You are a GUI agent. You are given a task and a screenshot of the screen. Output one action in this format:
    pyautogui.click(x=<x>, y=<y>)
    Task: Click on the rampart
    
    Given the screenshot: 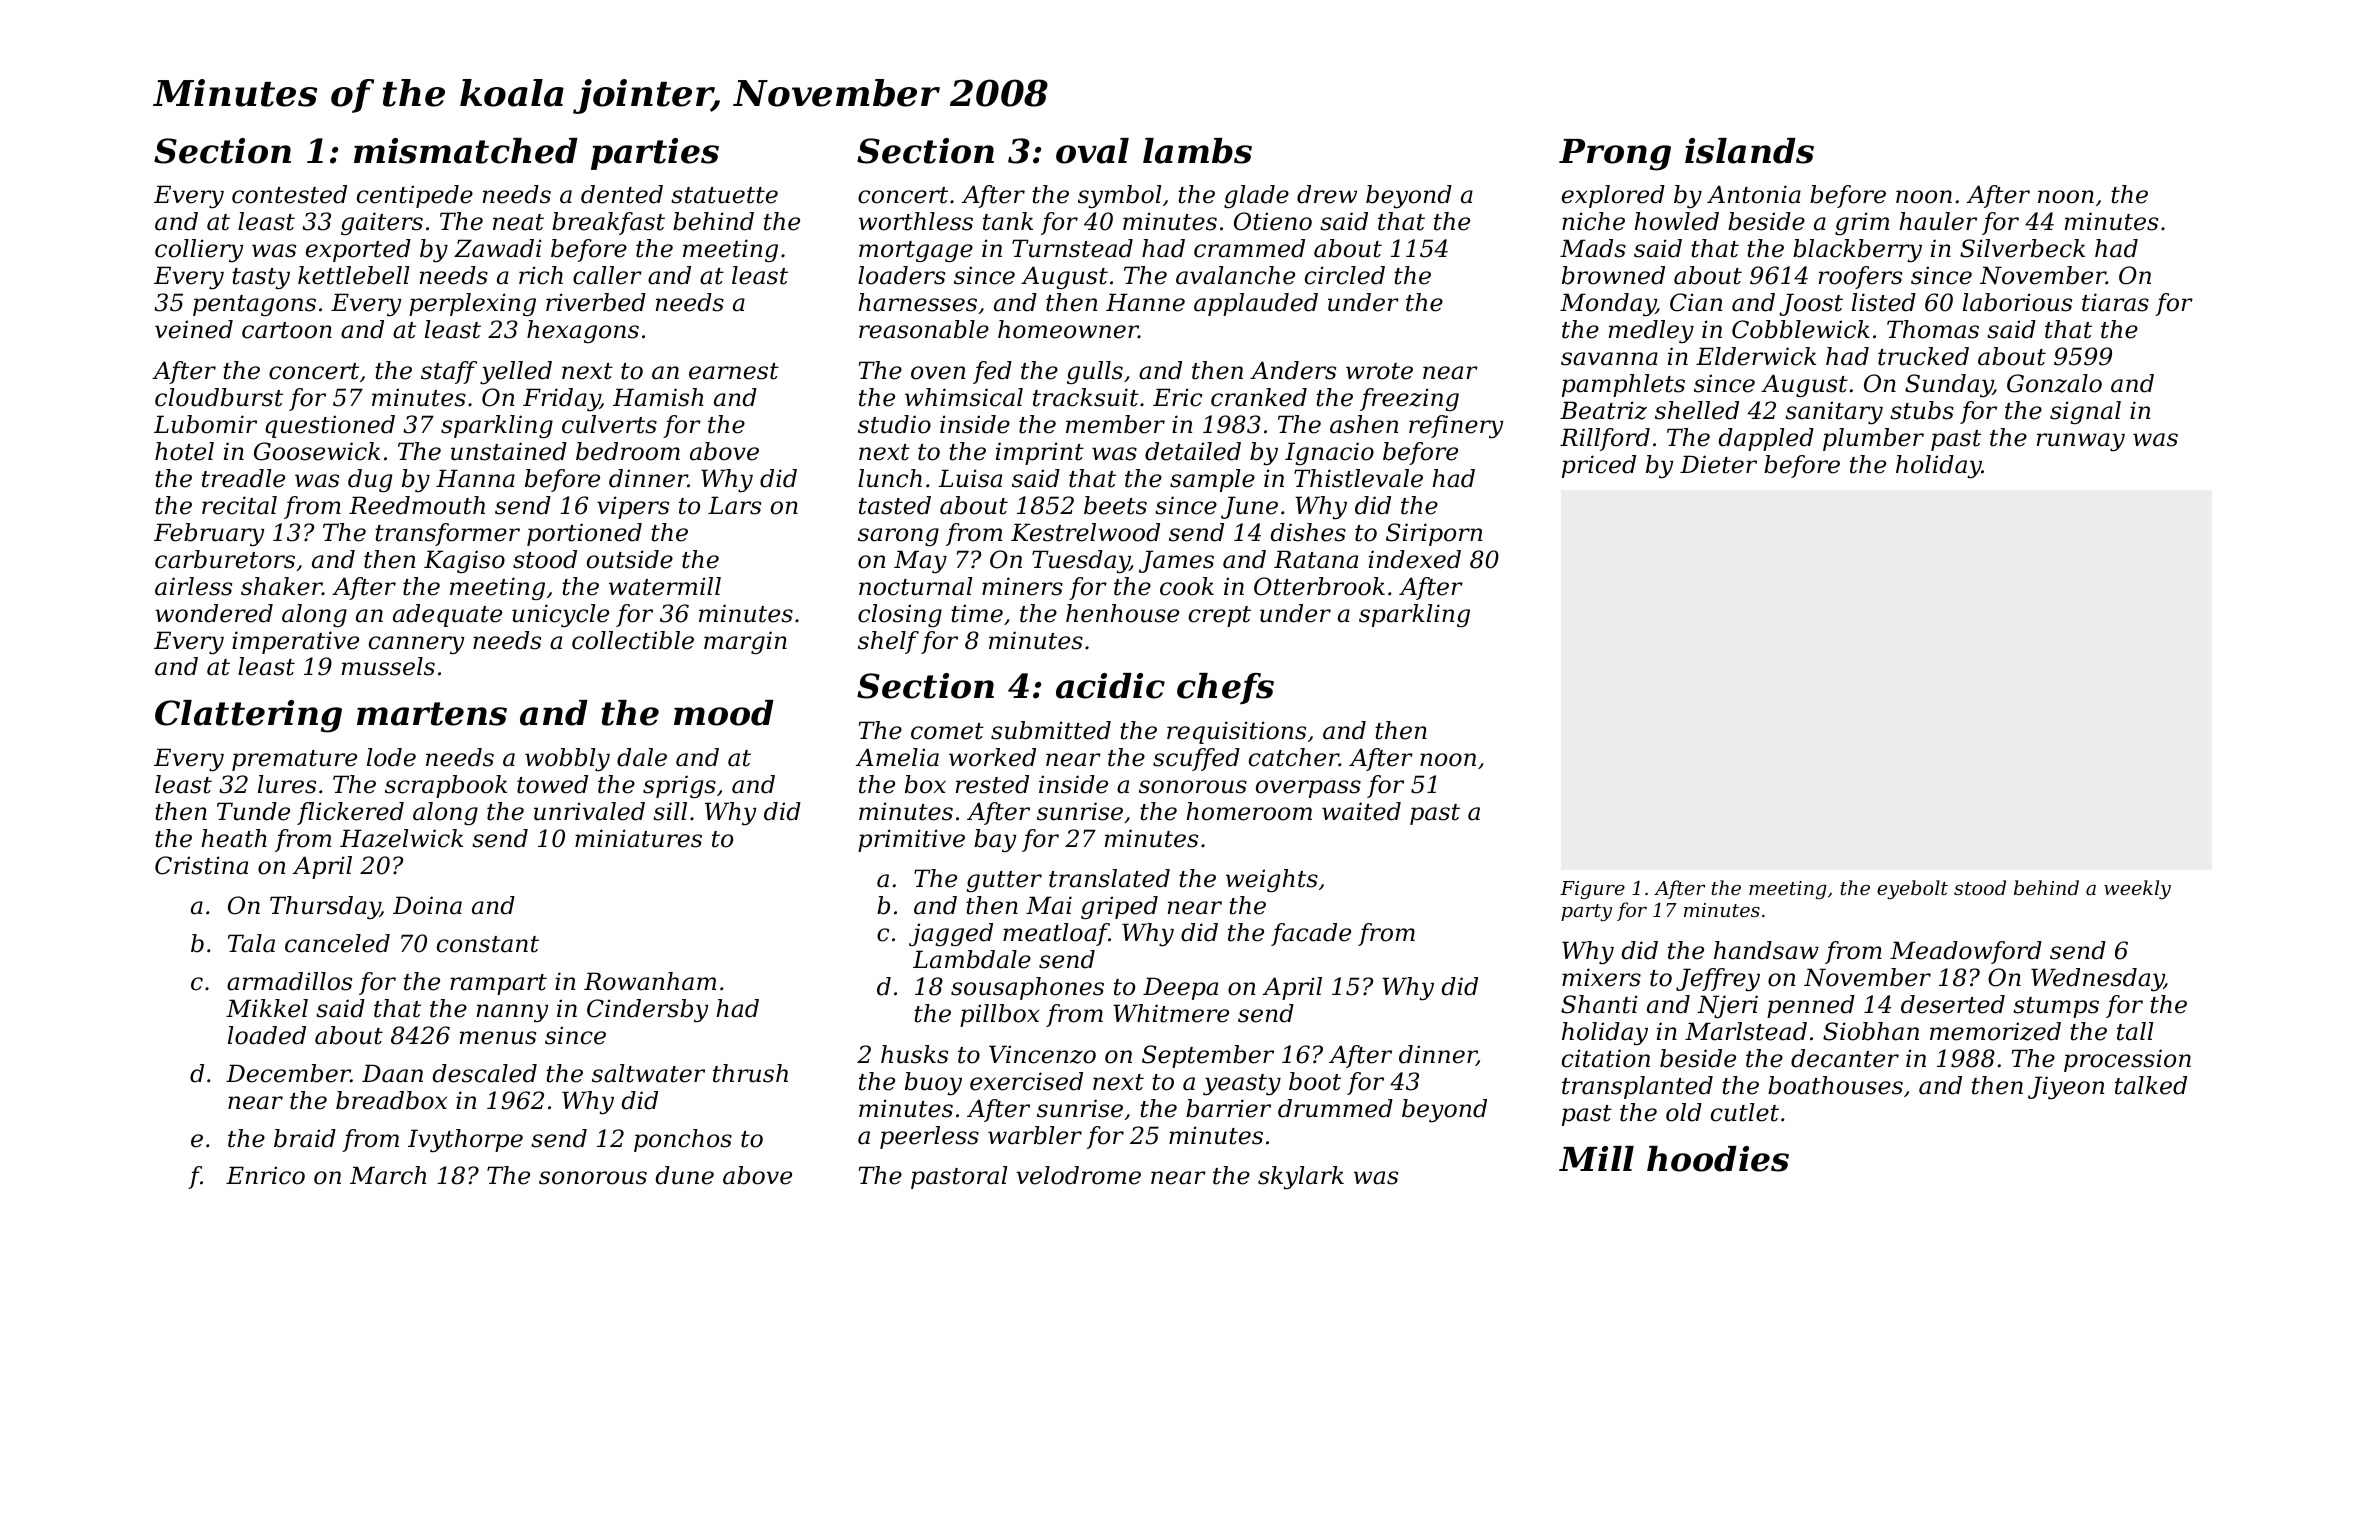 What is the action you would take?
    pyautogui.click(x=498, y=984)
